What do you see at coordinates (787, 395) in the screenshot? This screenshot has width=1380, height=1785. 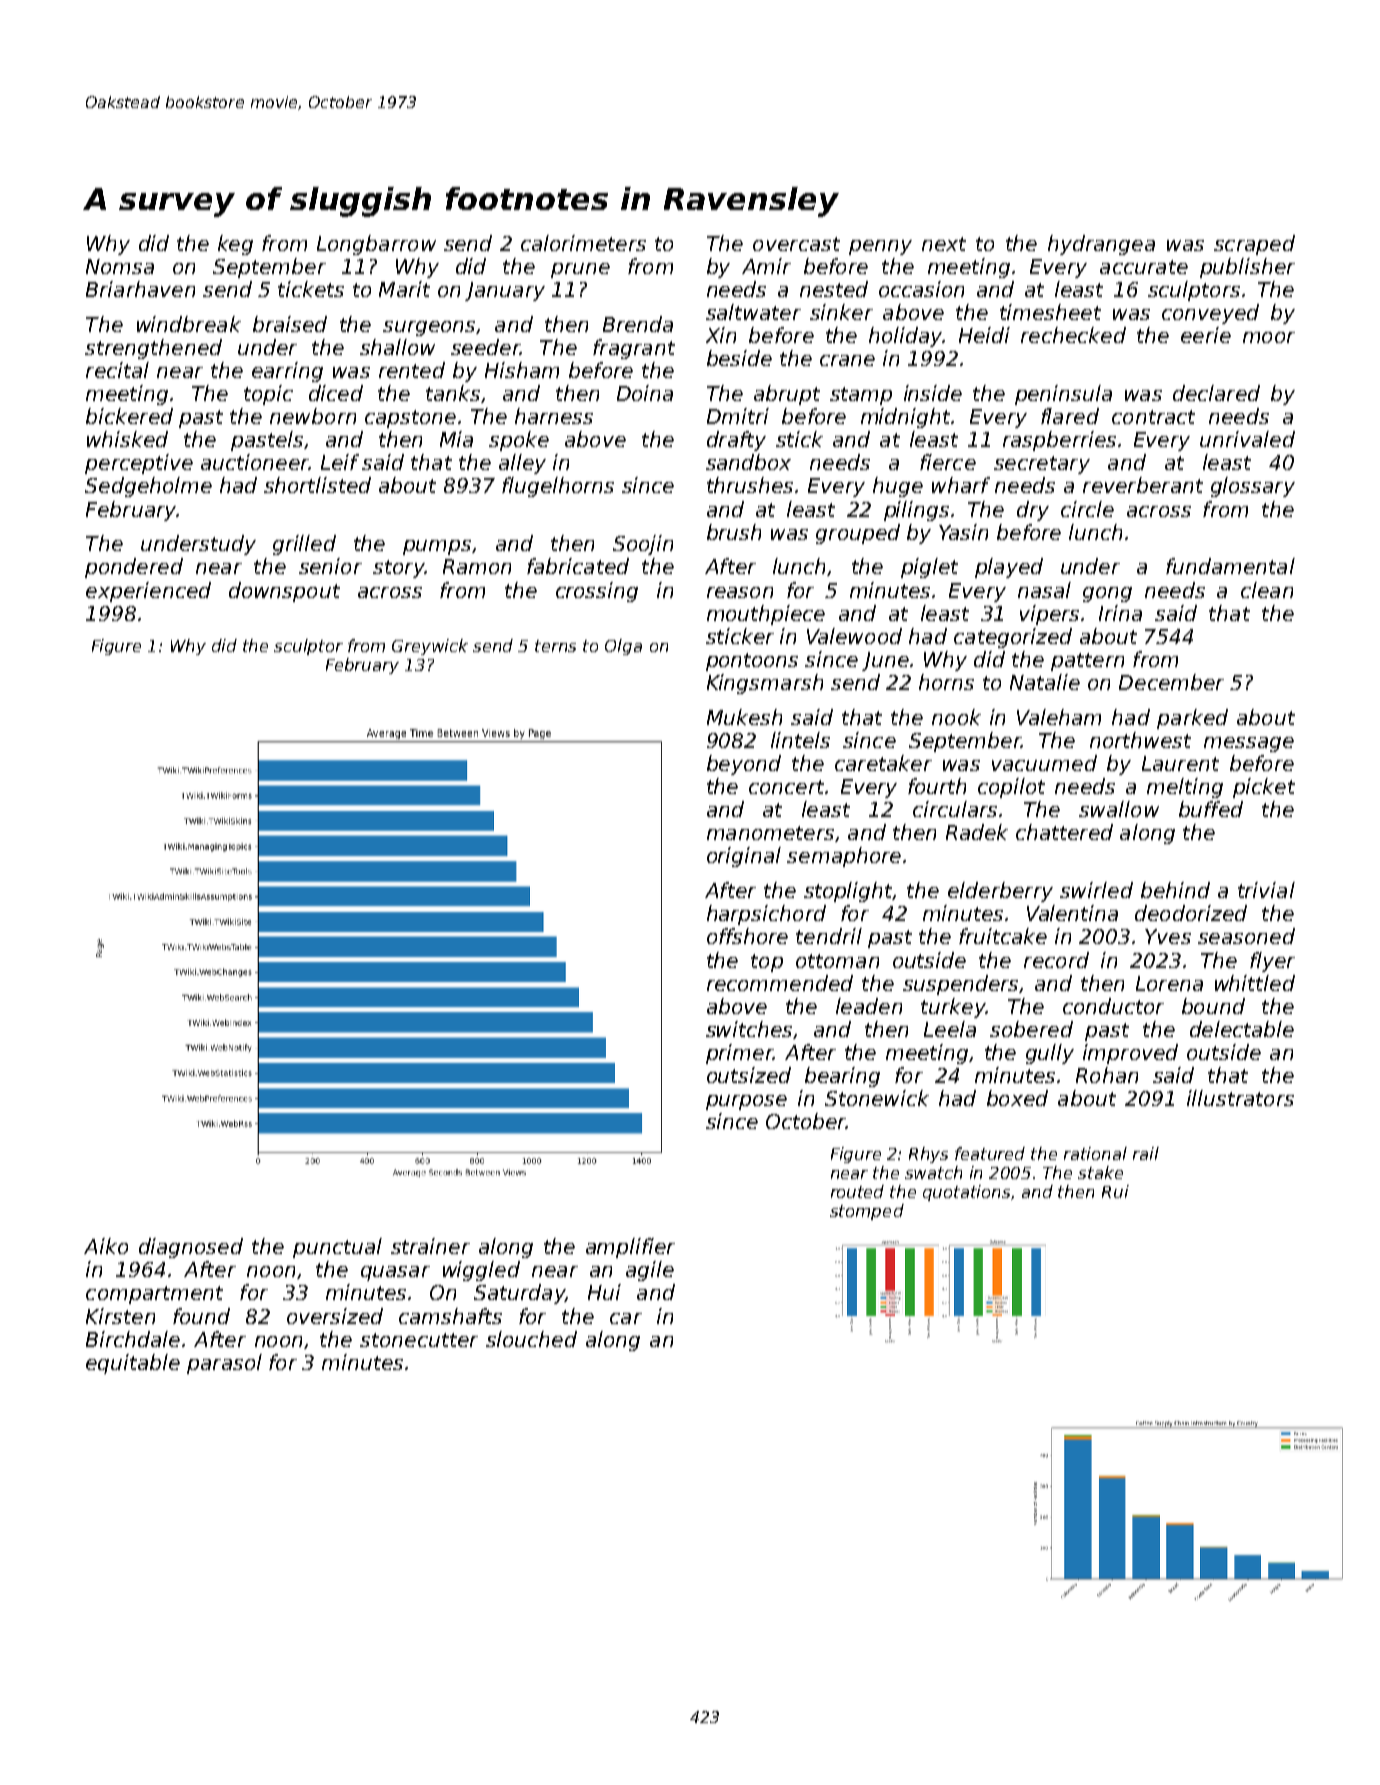 I see `abrupt` at bounding box center [787, 395].
